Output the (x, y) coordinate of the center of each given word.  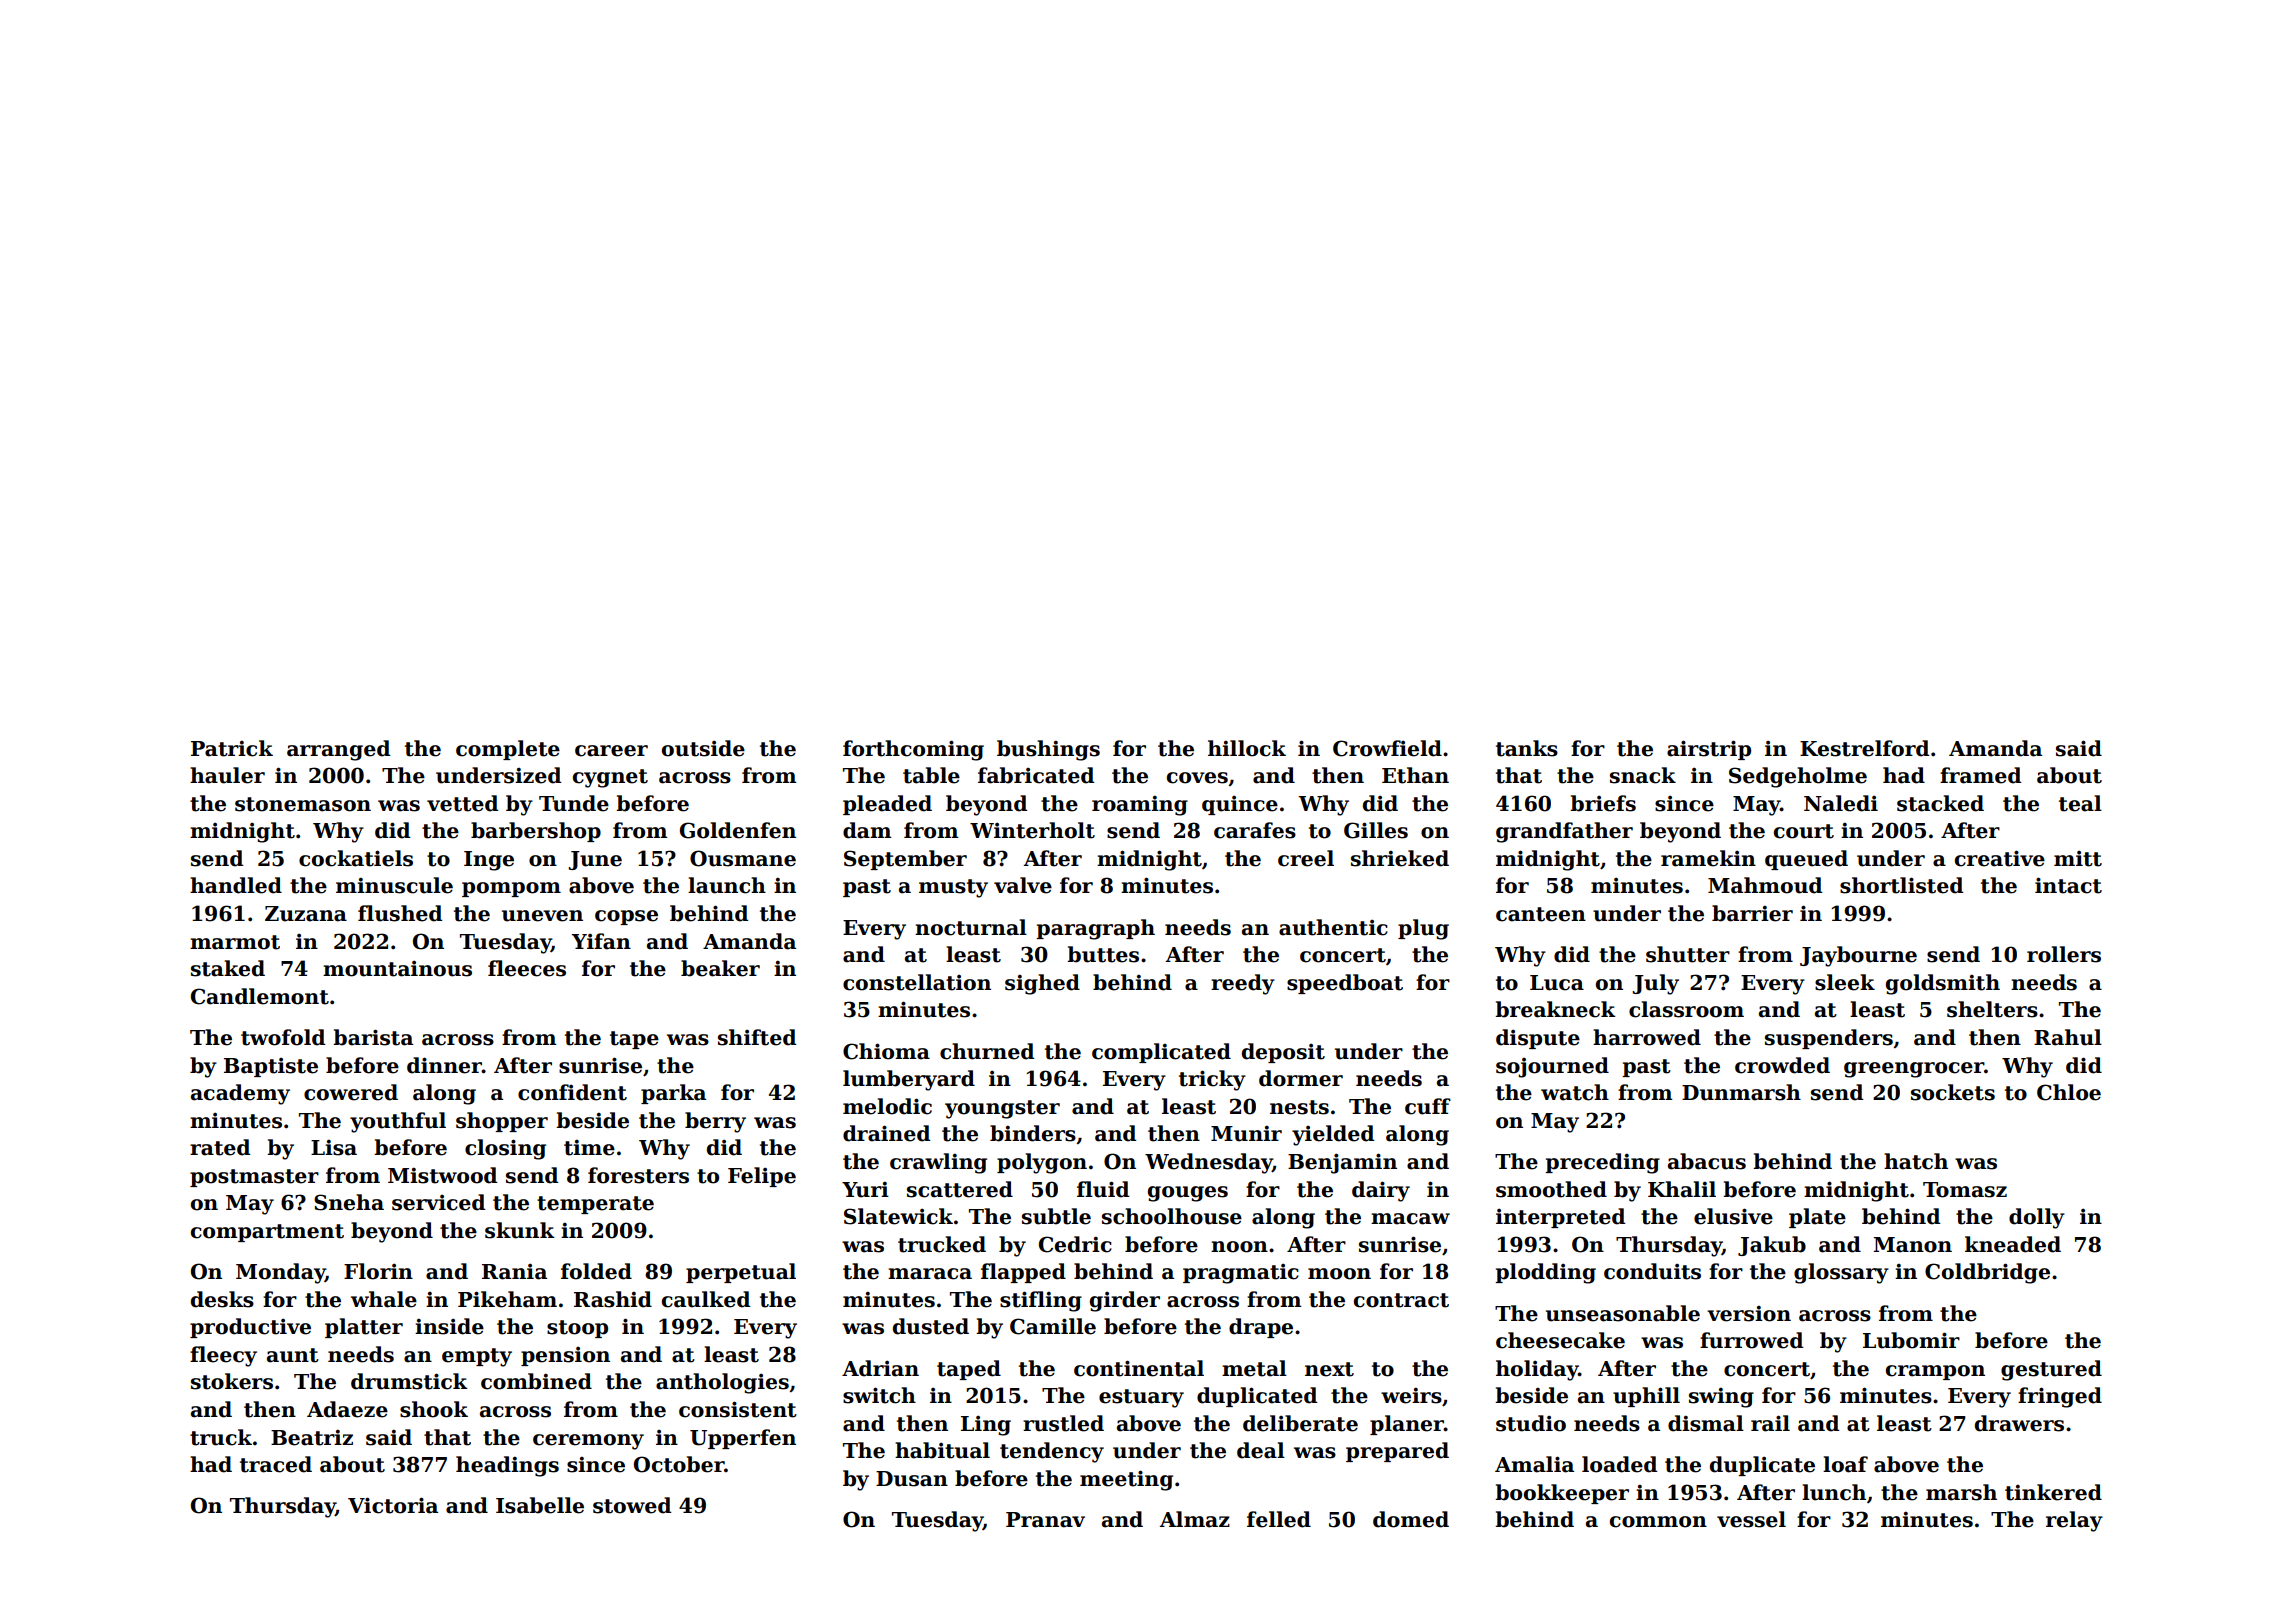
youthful (398, 1122)
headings (507, 1466)
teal (2080, 803)
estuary (1141, 1398)
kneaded (2013, 1244)
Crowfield (1387, 748)
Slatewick (898, 1216)
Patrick (232, 748)
